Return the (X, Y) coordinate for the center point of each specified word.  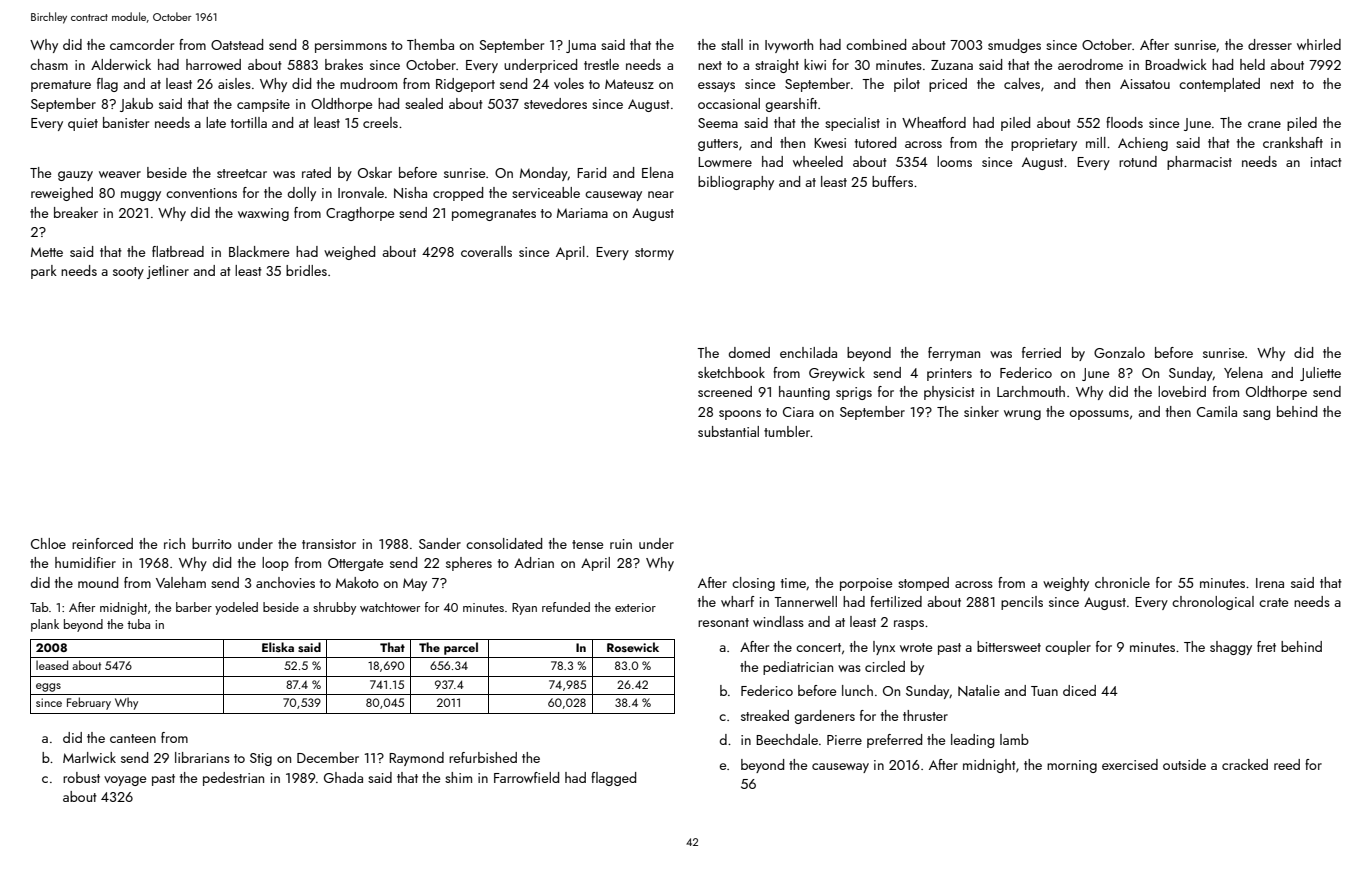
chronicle (1122, 582)
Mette (47, 252)
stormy (654, 254)
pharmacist (1199, 163)
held (1252, 64)
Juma (581, 46)
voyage (125, 781)
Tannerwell (805, 601)
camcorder (142, 44)
